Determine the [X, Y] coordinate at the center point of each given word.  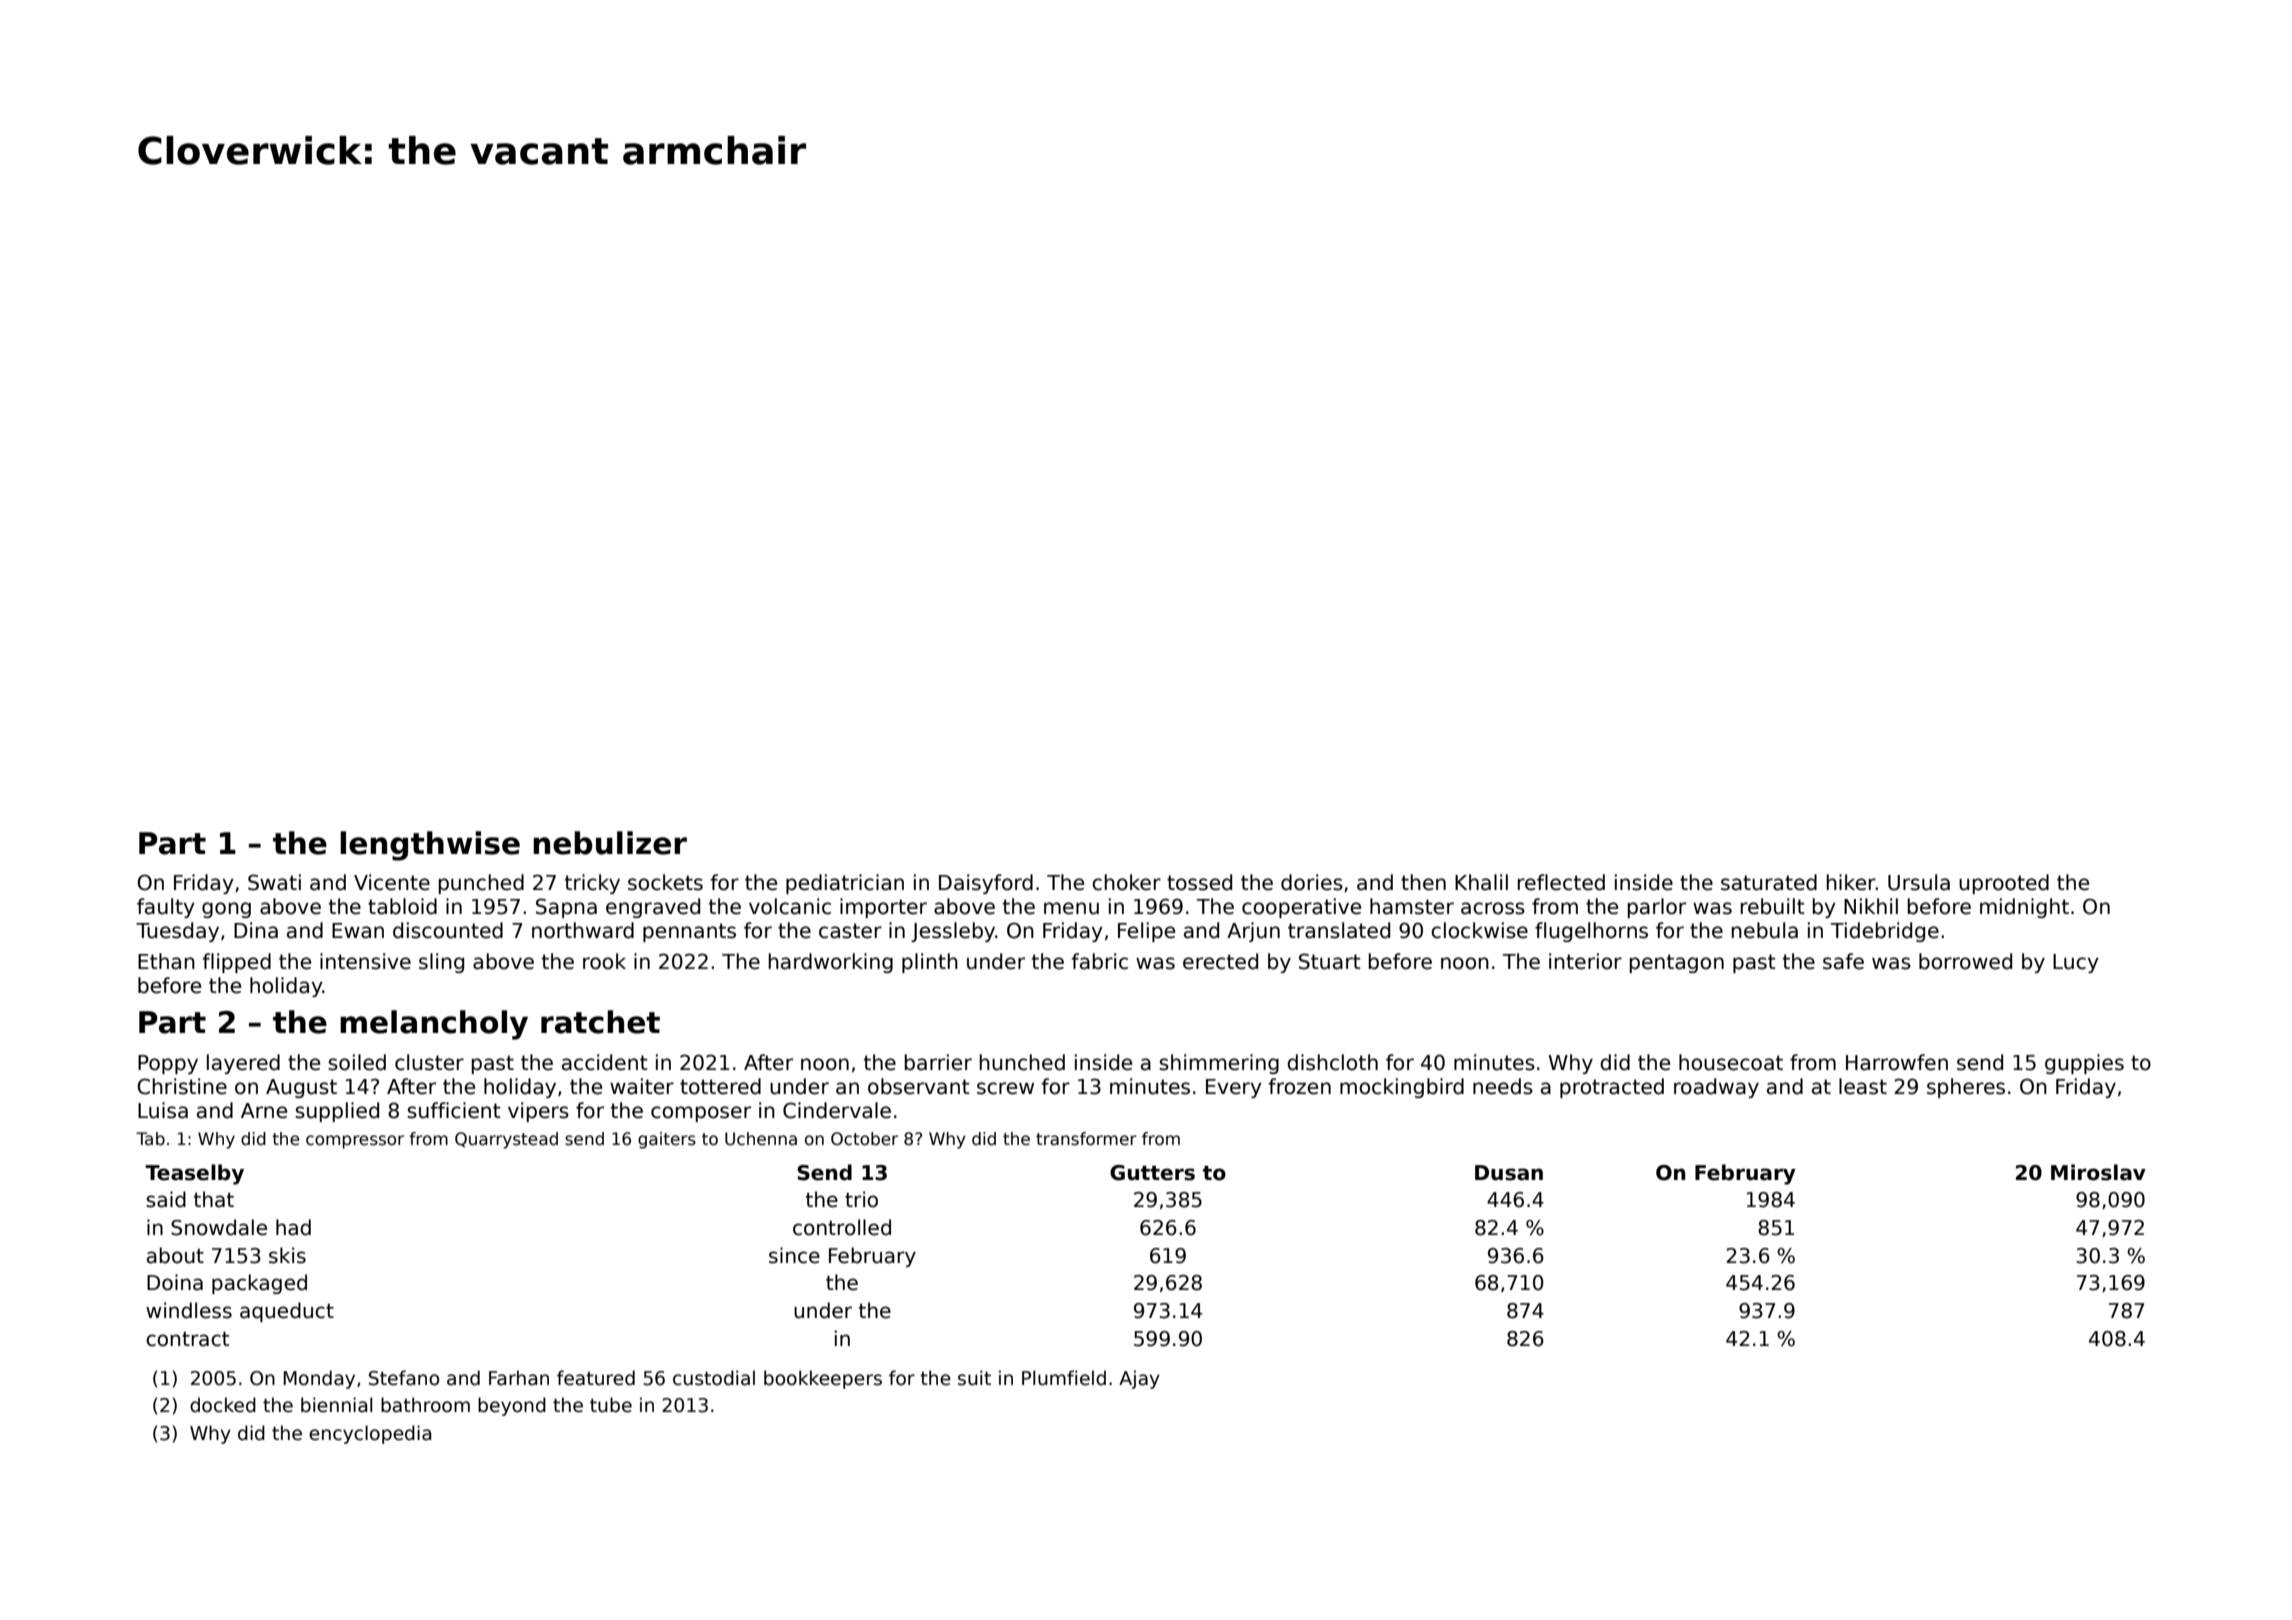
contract [187, 1339]
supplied [337, 1112]
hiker [1851, 882]
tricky [592, 884]
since [794, 1255]
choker [1126, 882]
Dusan [1509, 1173]
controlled [842, 1227]
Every [1234, 1088]
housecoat [1731, 1062]
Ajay [1139, 1379]
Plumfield [1064, 1378]
